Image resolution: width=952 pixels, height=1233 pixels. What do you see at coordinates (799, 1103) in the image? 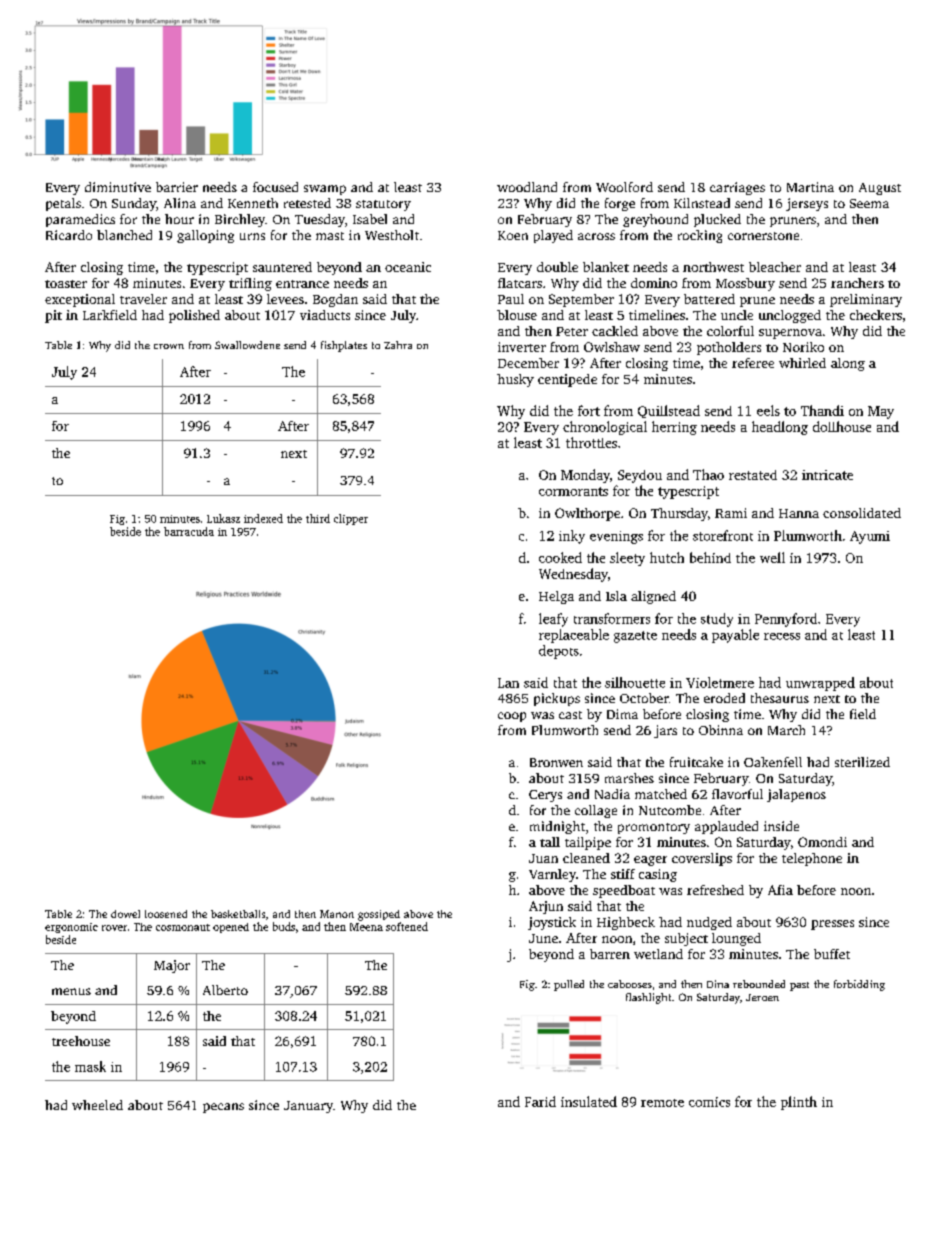
I see `plinth` at bounding box center [799, 1103].
